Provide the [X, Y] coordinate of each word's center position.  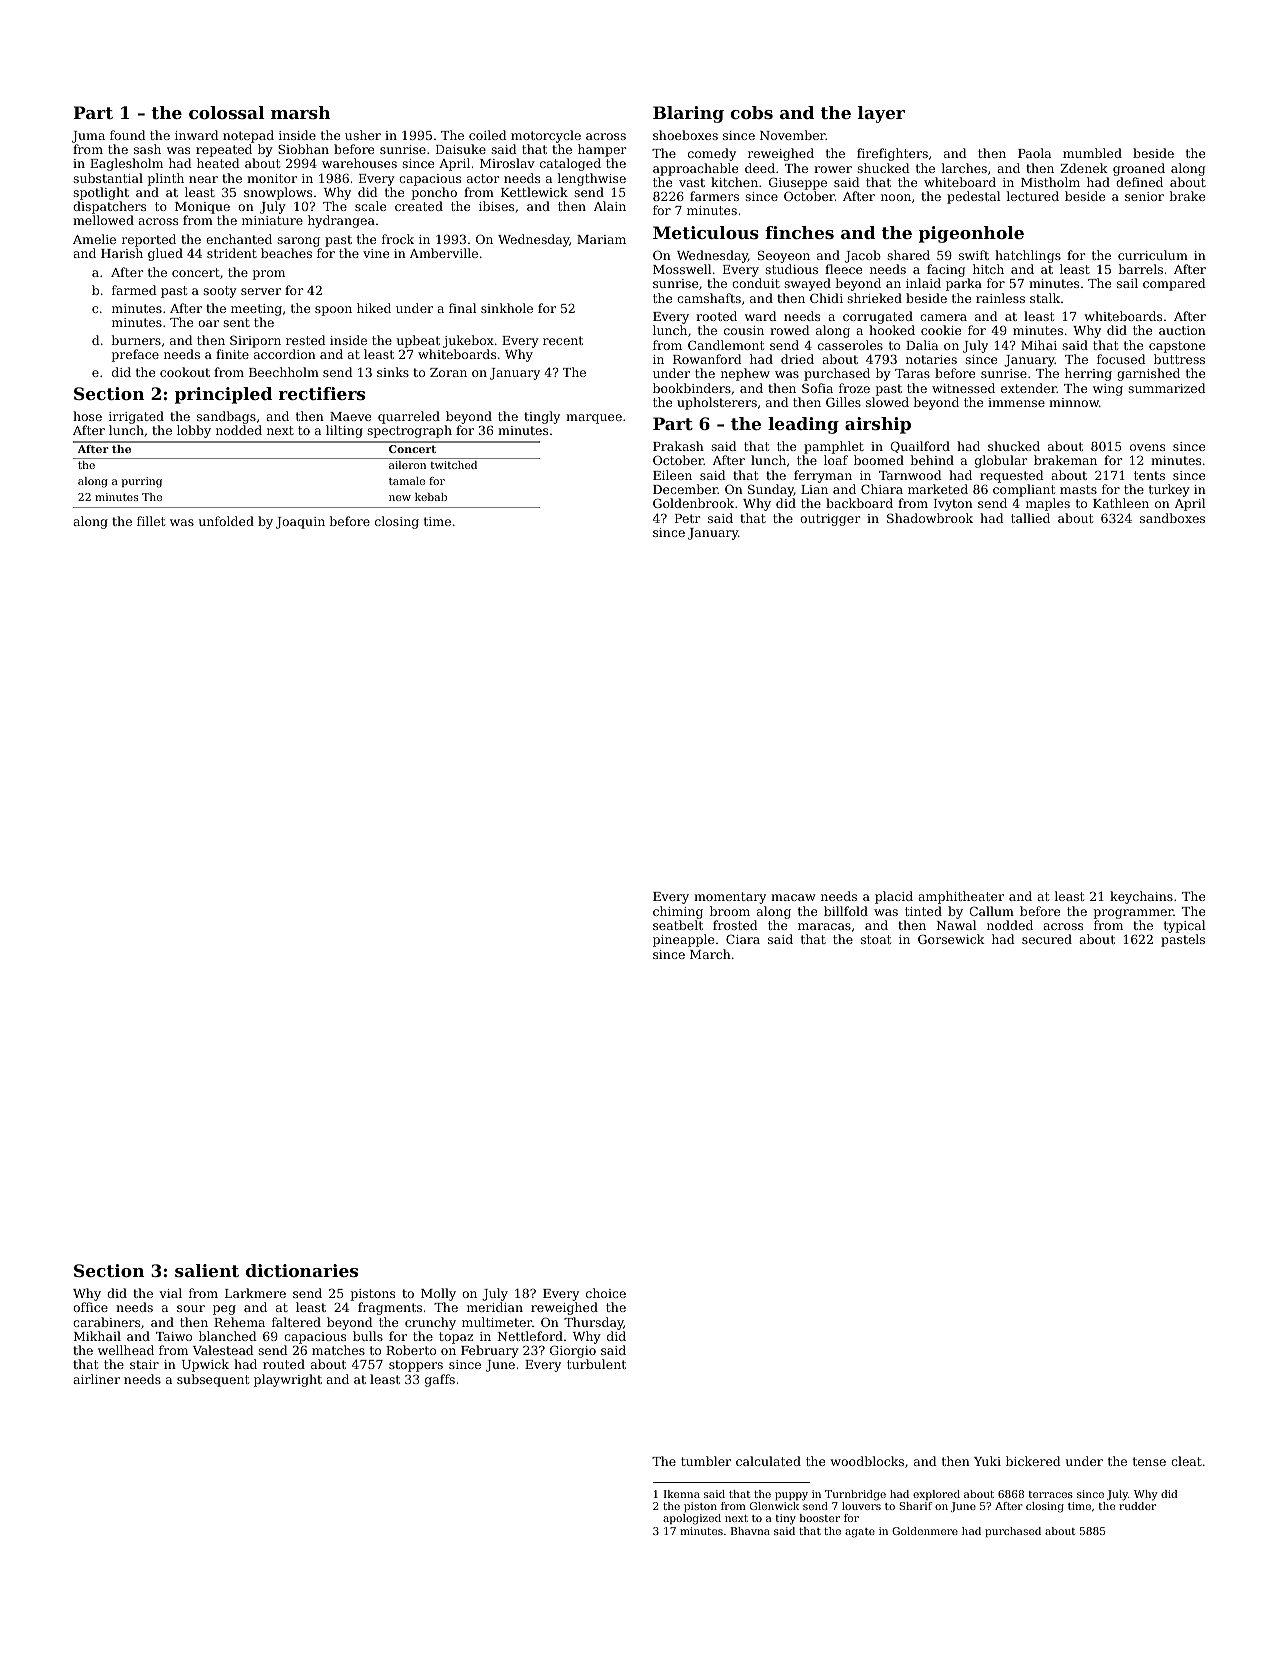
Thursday [594, 1323]
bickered [1033, 1461]
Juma [88, 137]
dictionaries [302, 1270]
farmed [134, 290]
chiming [678, 912]
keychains [1141, 897]
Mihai [1039, 345]
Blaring [688, 114]
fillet [151, 521]
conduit [756, 283]
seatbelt [678, 925]
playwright [288, 1380]
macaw [793, 897]
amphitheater [961, 897]
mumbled [1092, 153]
